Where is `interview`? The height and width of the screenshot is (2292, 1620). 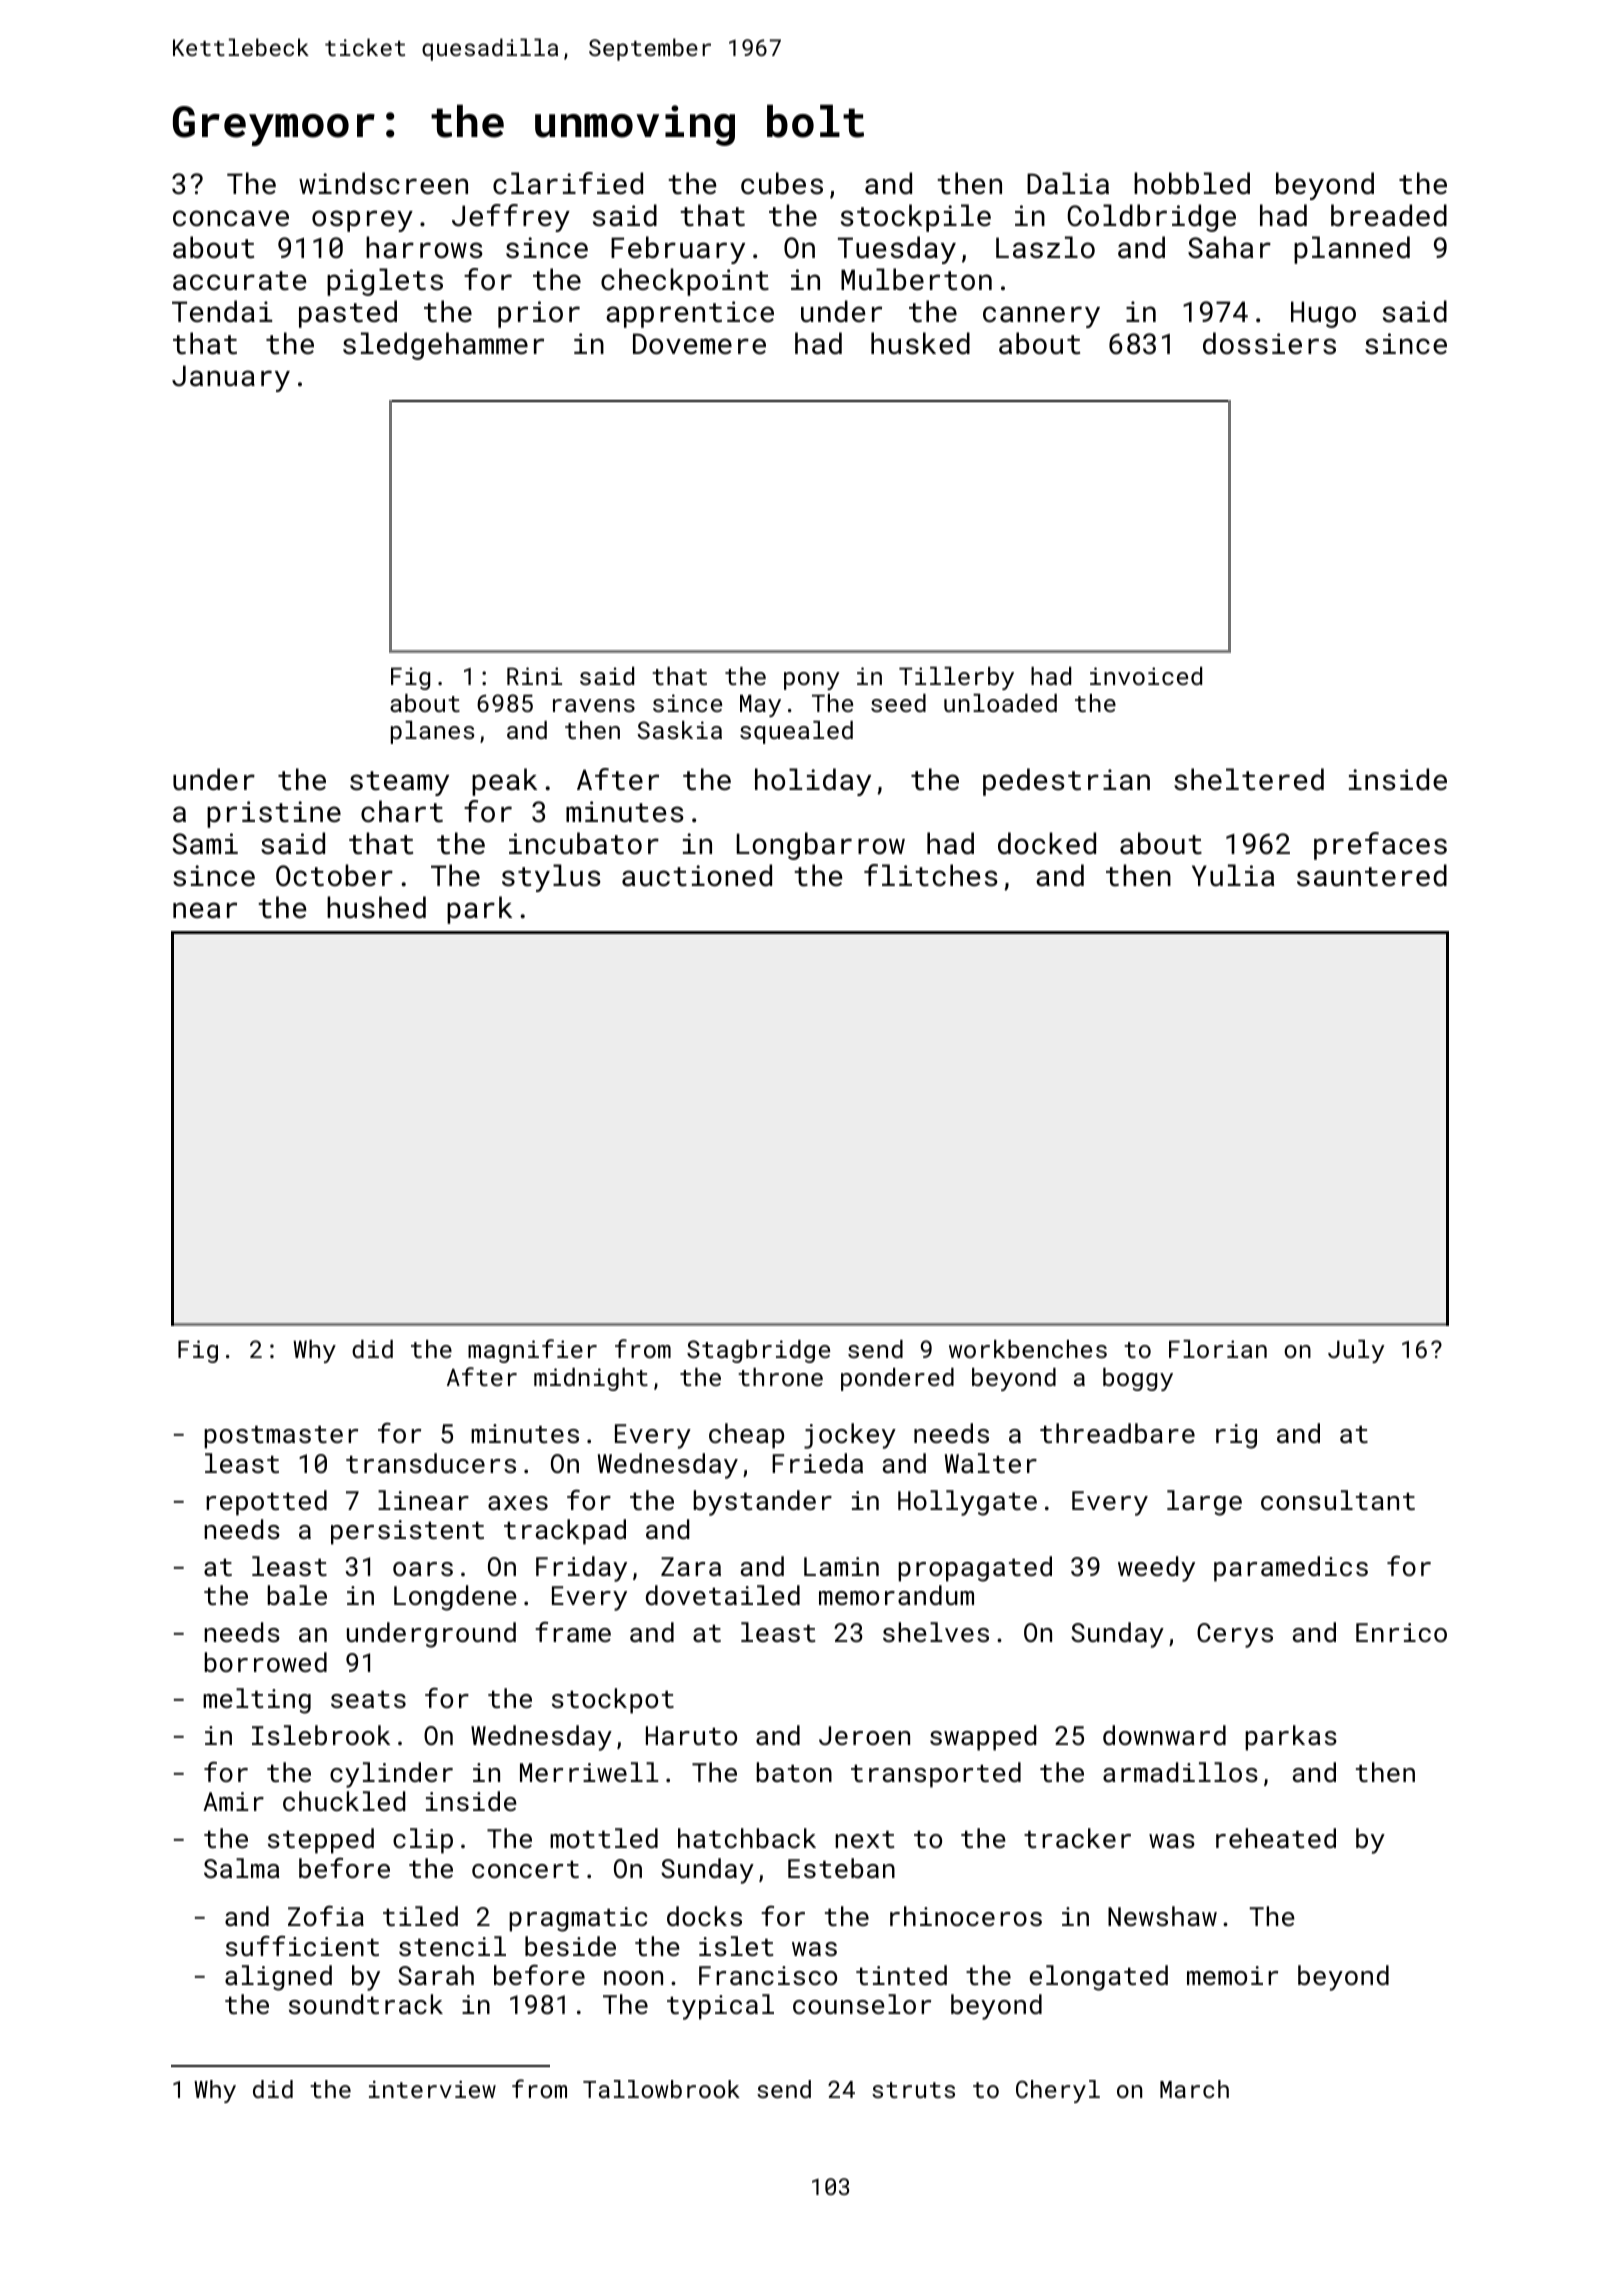
interview is located at coordinates (432, 2089).
